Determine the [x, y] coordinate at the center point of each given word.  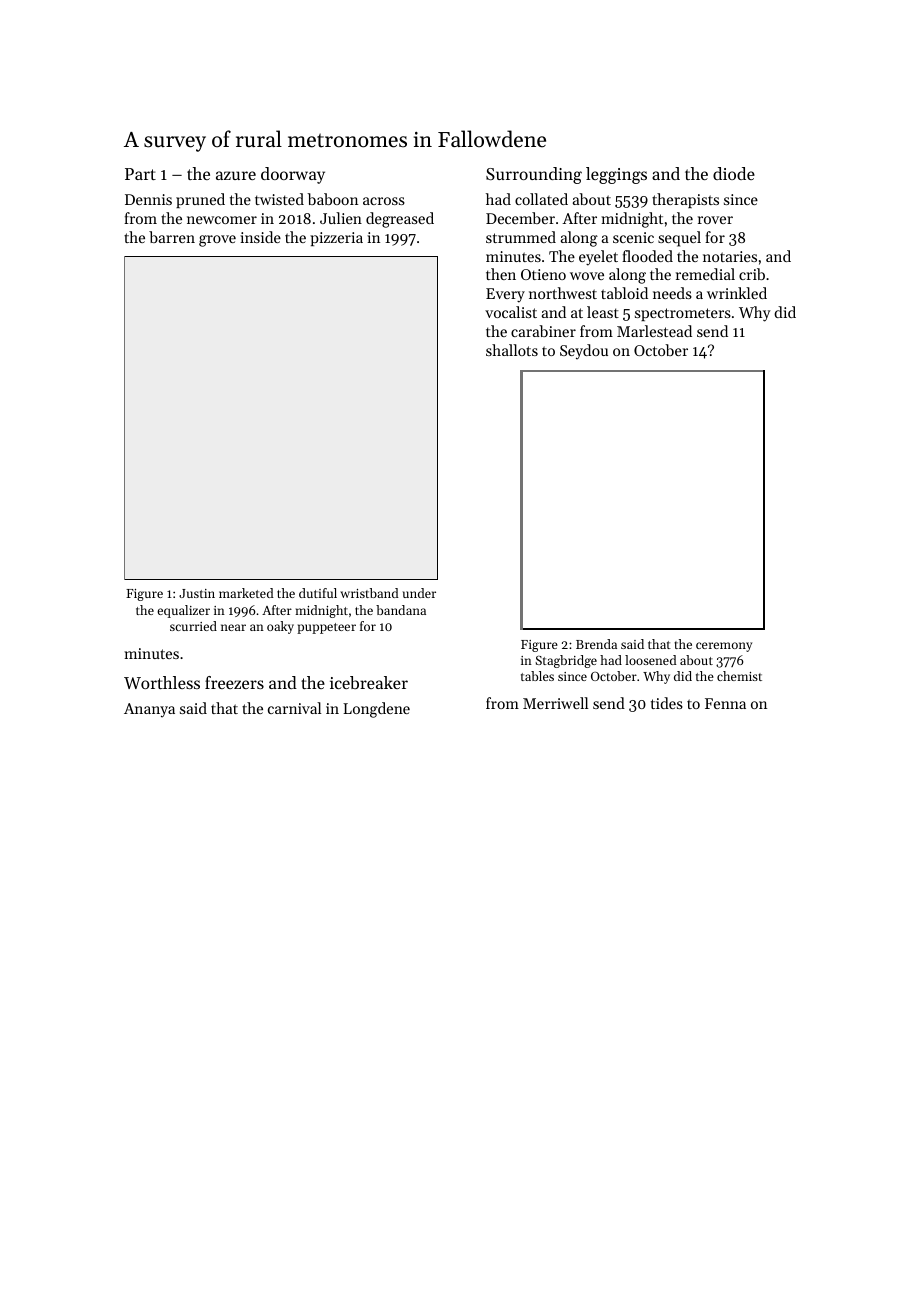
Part [140, 174]
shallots [512, 350]
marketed [246, 593]
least [603, 312]
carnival [294, 708]
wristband [369, 593]
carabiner [543, 331]
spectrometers [683, 314]
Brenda [596, 644]
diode [734, 173]
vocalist [511, 312]
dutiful [318, 593]
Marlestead [654, 331]
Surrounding [534, 175]
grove [217, 241]
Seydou [584, 352]
